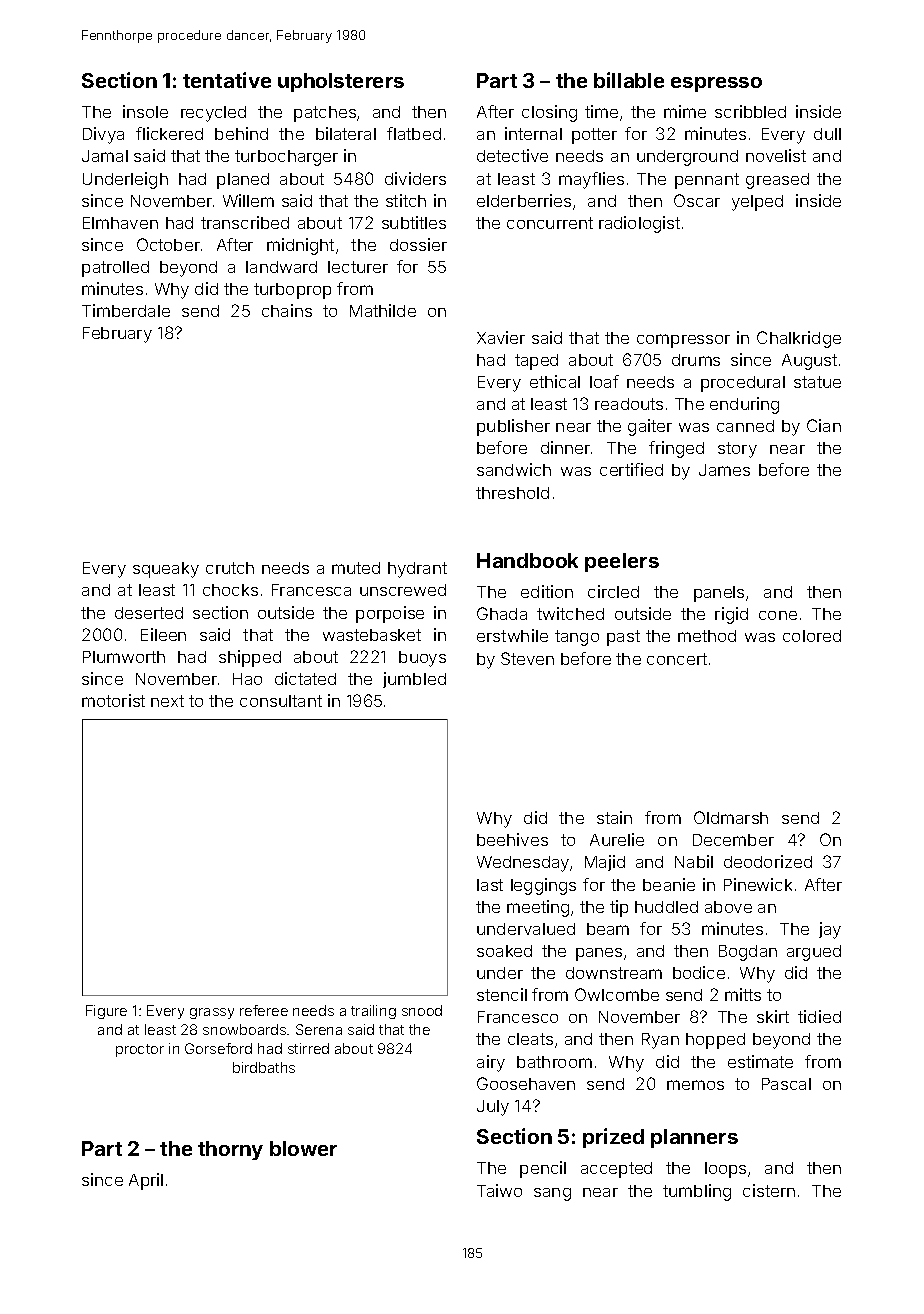  What do you see at coordinates (552, 1194) in the document?
I see `sang` at bounding box center [552, 1194].
